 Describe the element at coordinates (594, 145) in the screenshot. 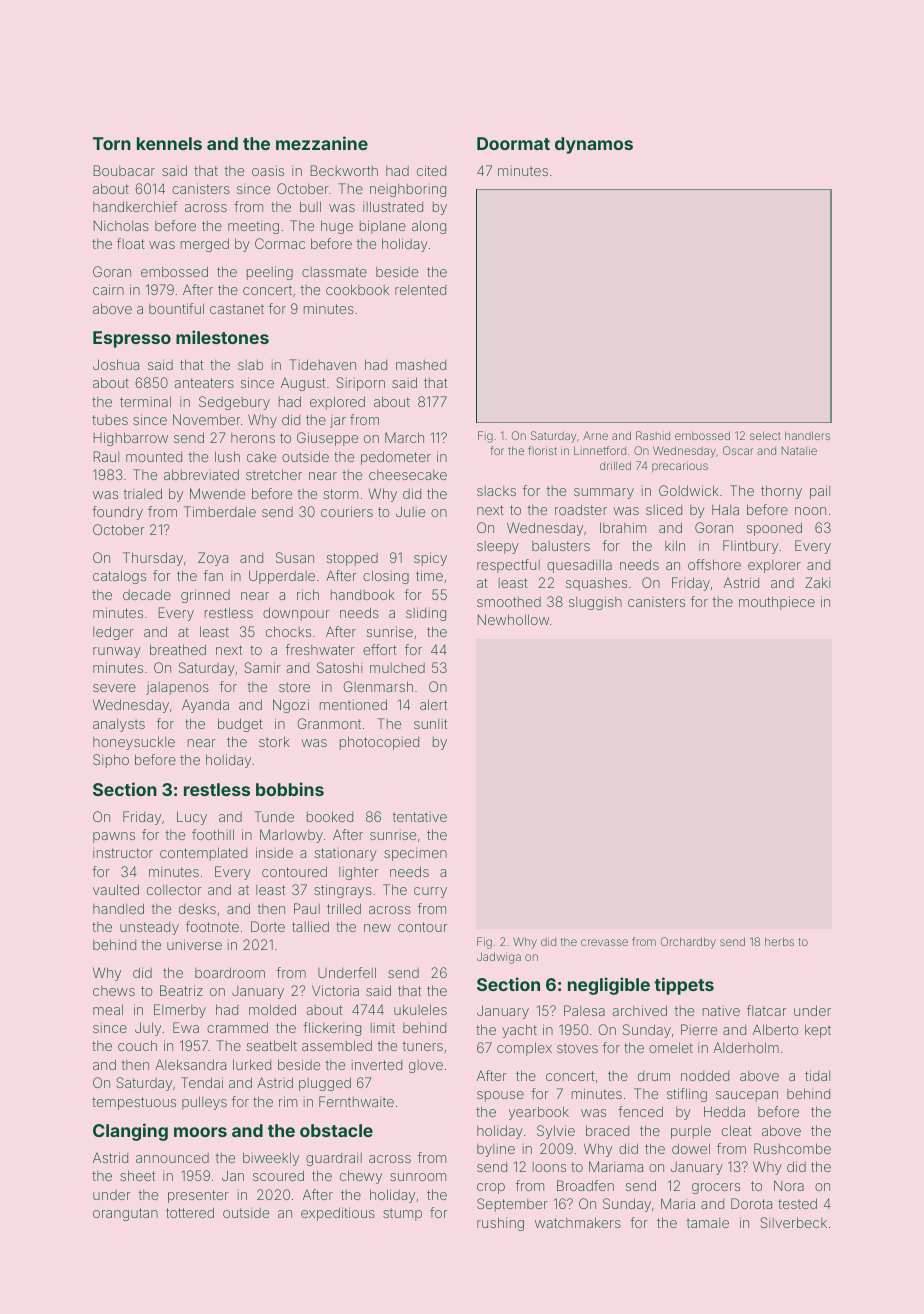

I see `dynamos` at that location.
